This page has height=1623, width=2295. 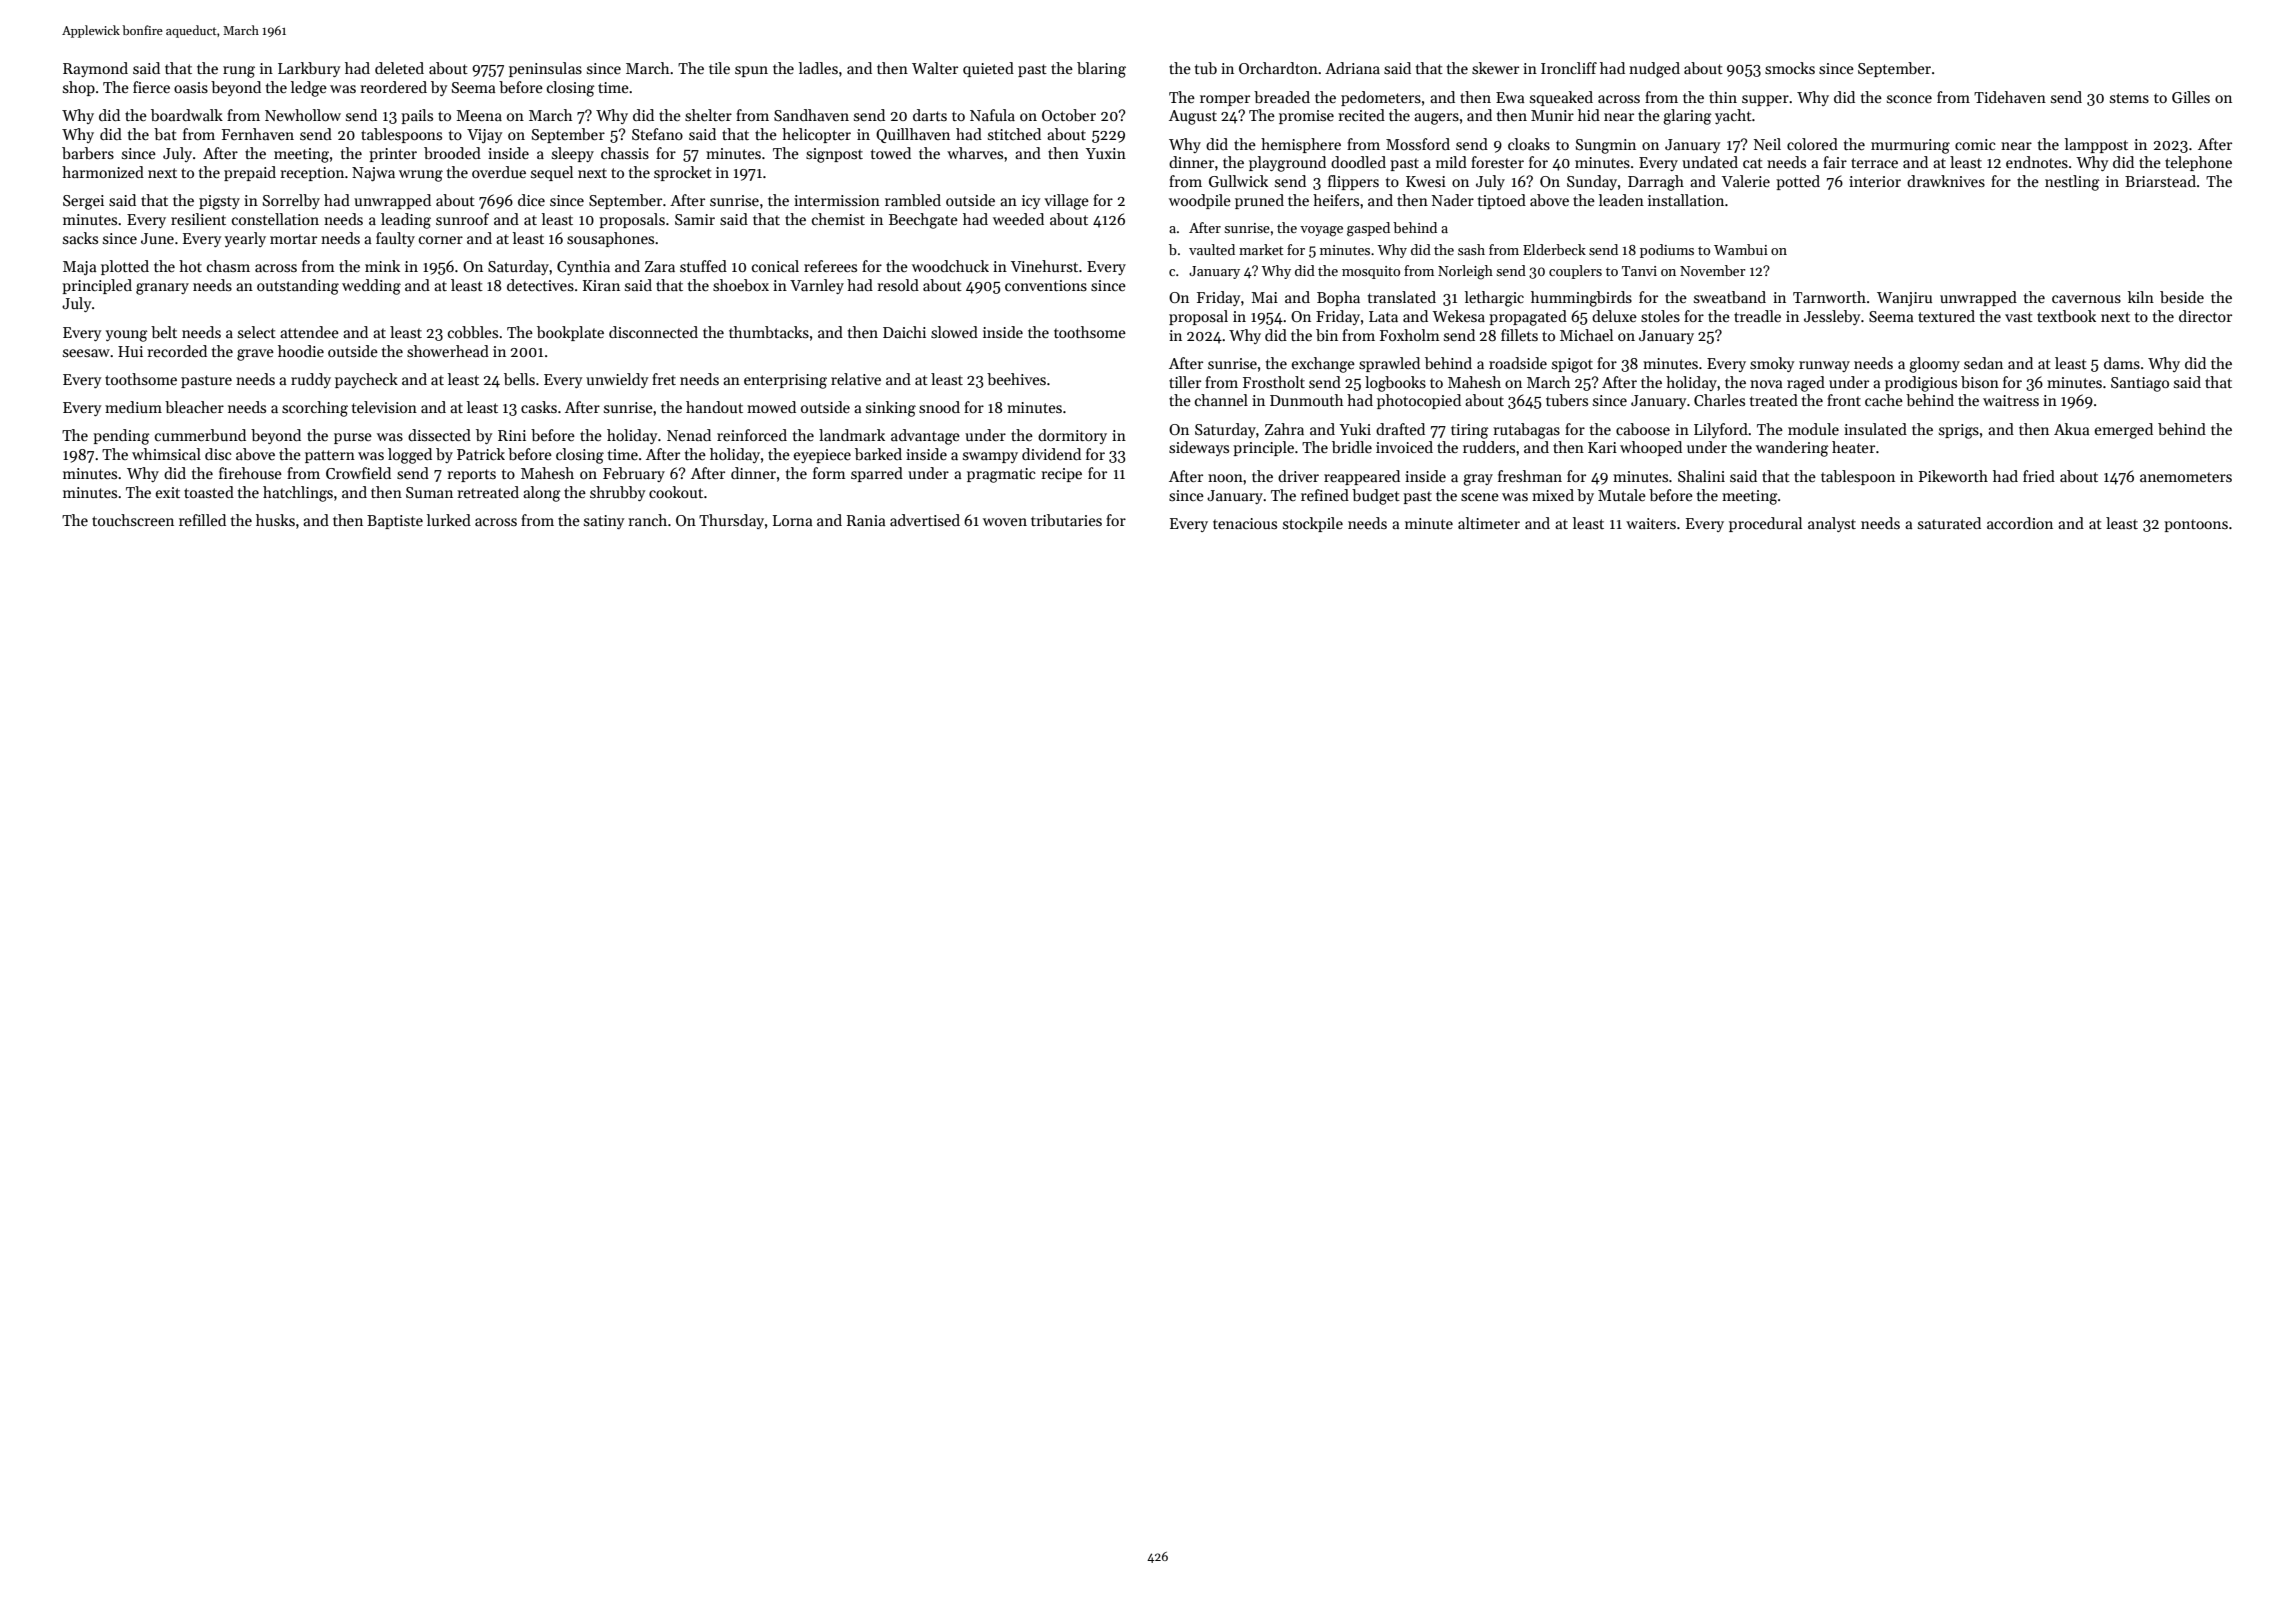 I want to click on deleted, so click(x=399, y=68).
